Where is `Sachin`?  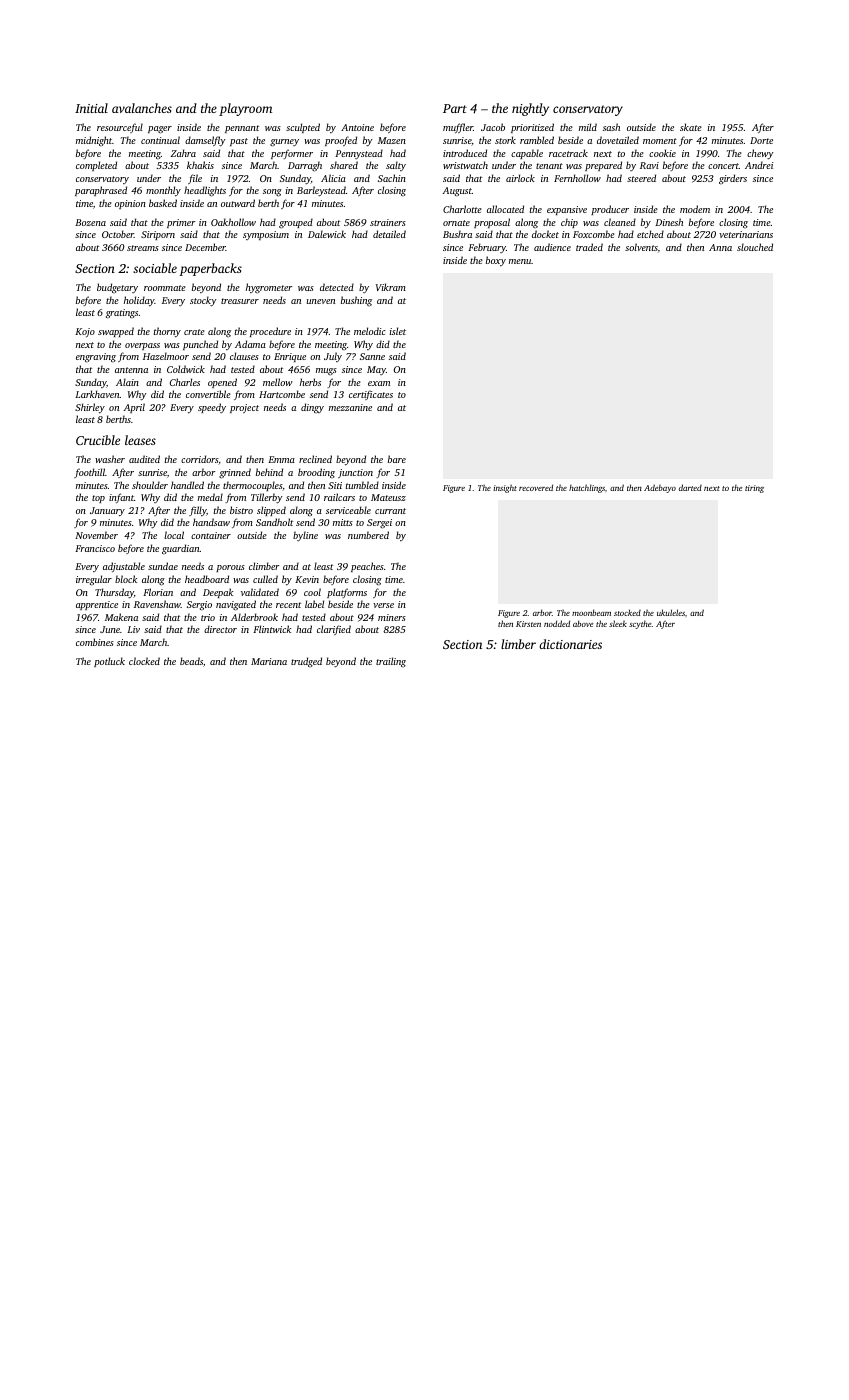 Sachin is located at coordinates (392, 178).
